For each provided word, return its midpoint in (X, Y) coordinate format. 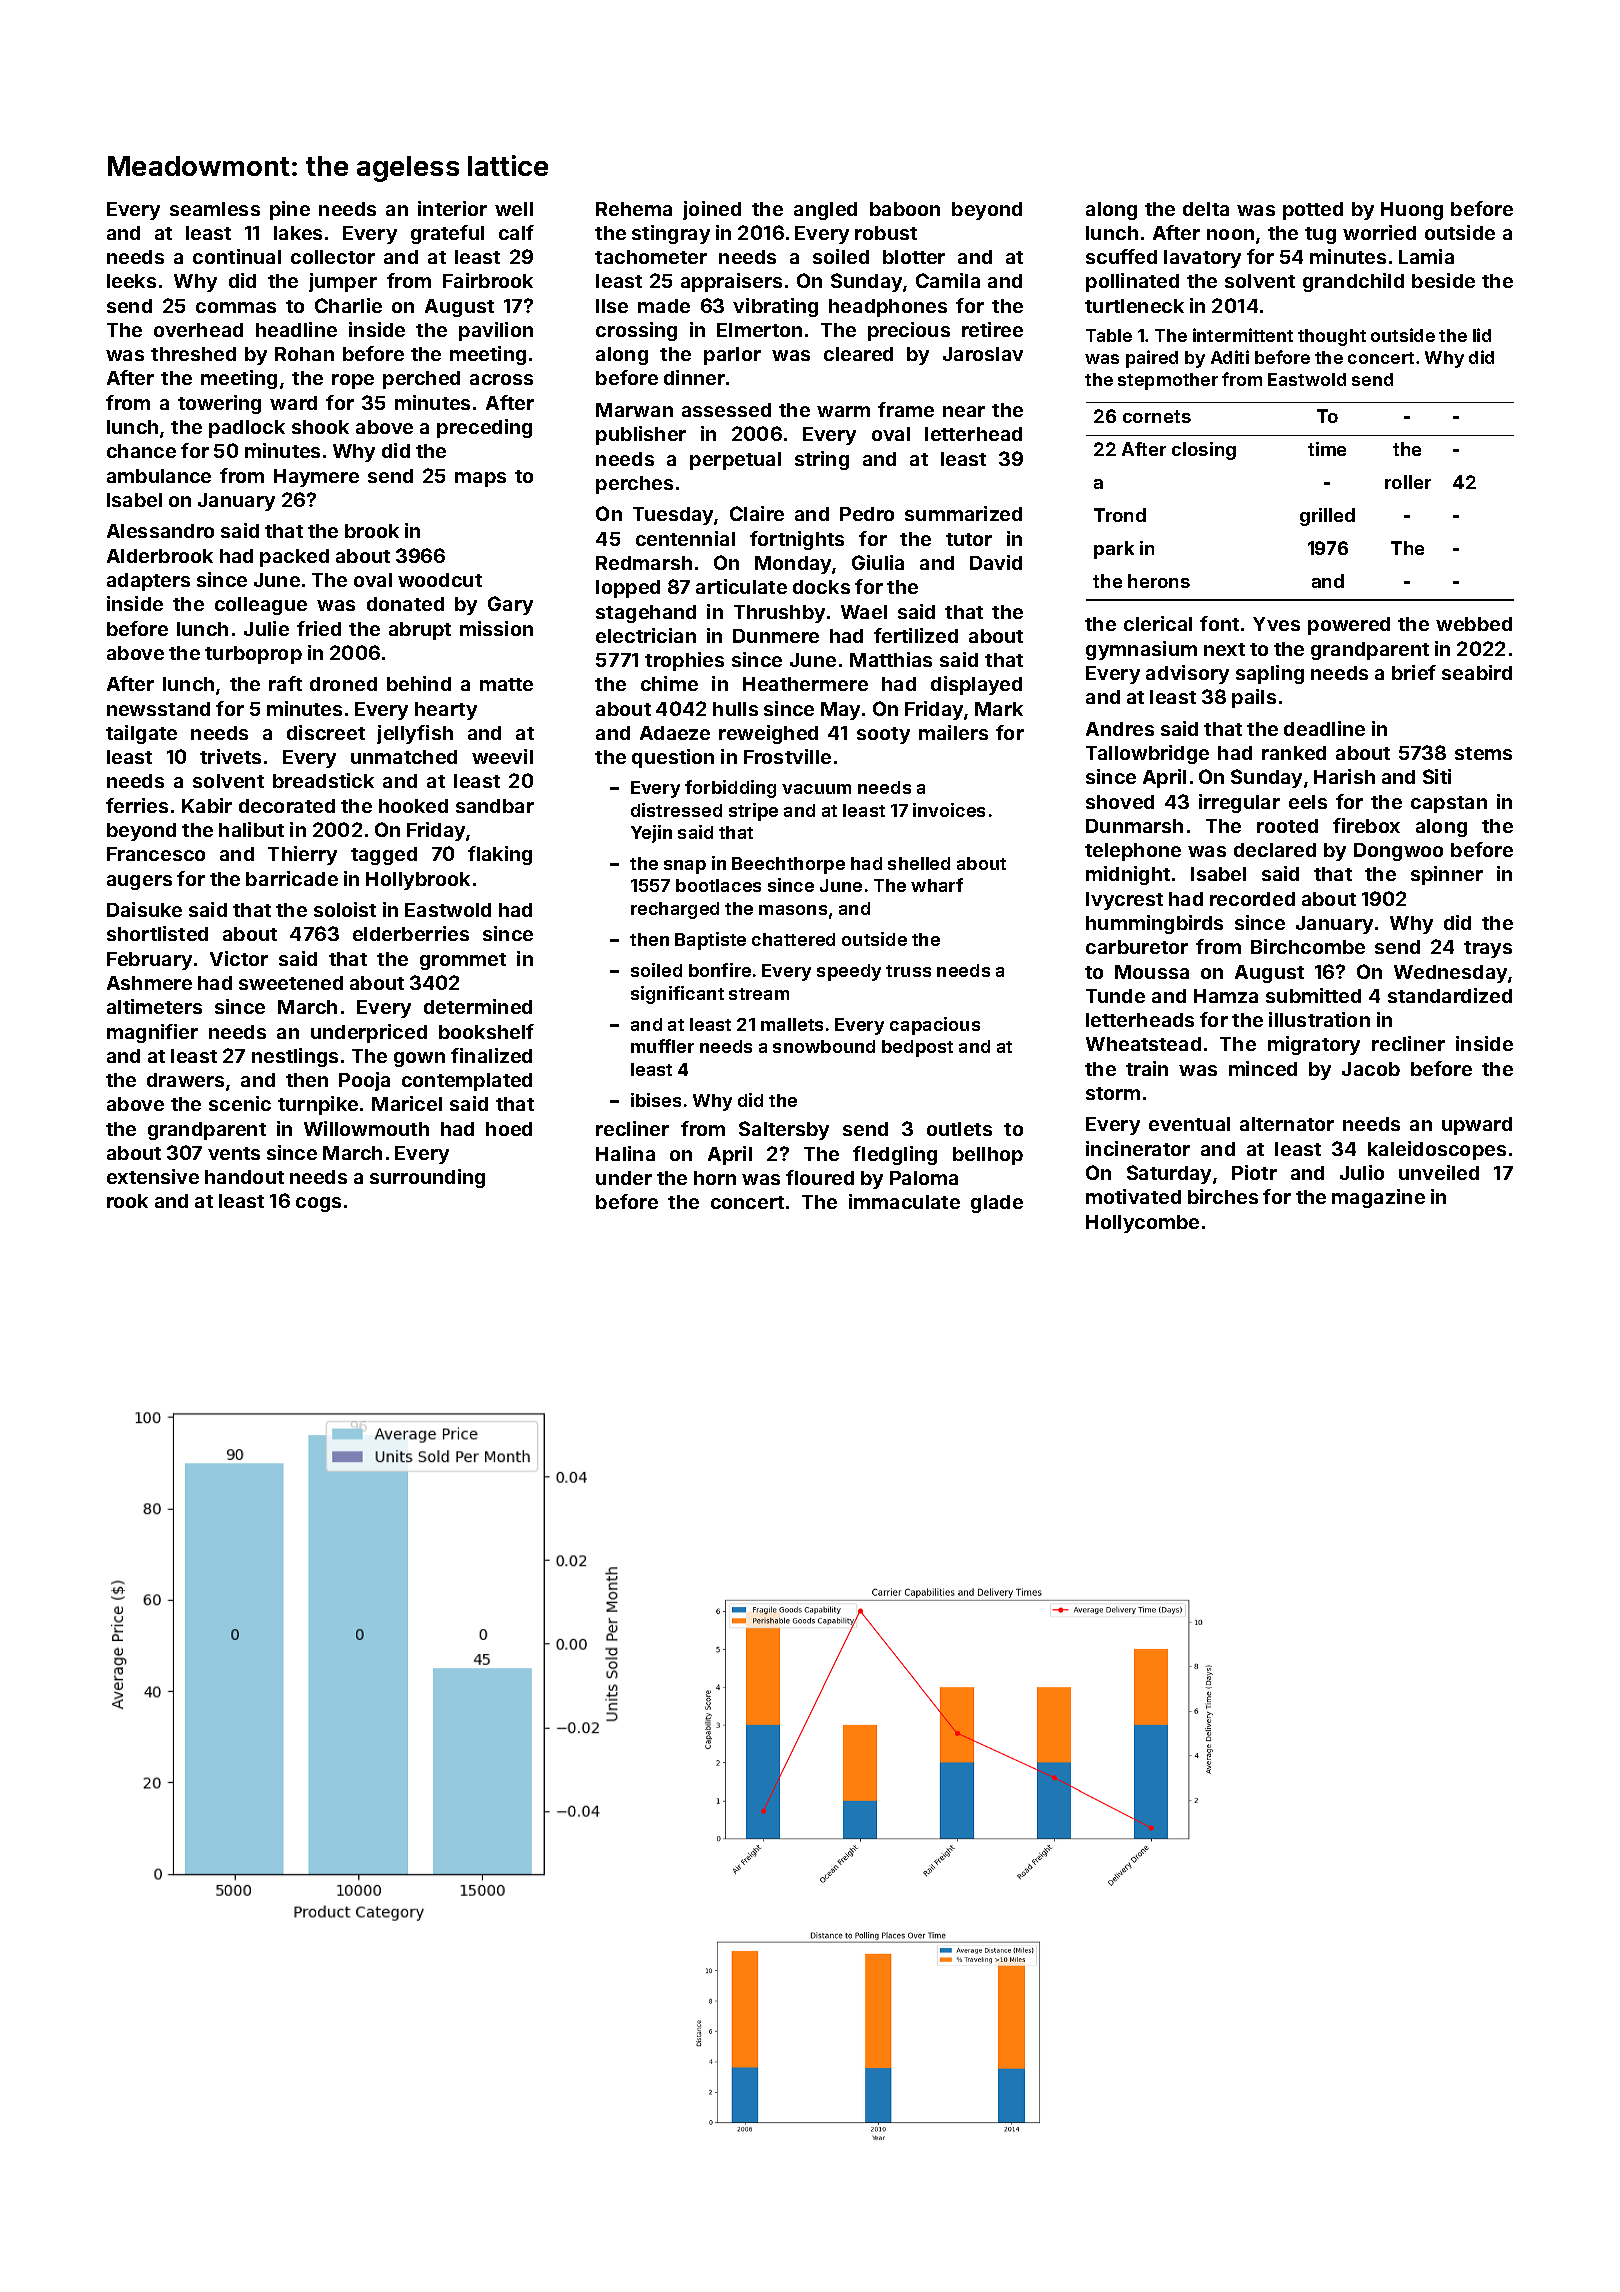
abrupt (420, 631)
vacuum (816, 789)
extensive (153, 1176)
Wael (864, 612)
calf (516, 232)
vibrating (775, 307)
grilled (1327, 517)
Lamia (1426, 256)
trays (1488, 949)
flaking (500, 855)
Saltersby (784, 1130)
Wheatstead (1143, 1044)
